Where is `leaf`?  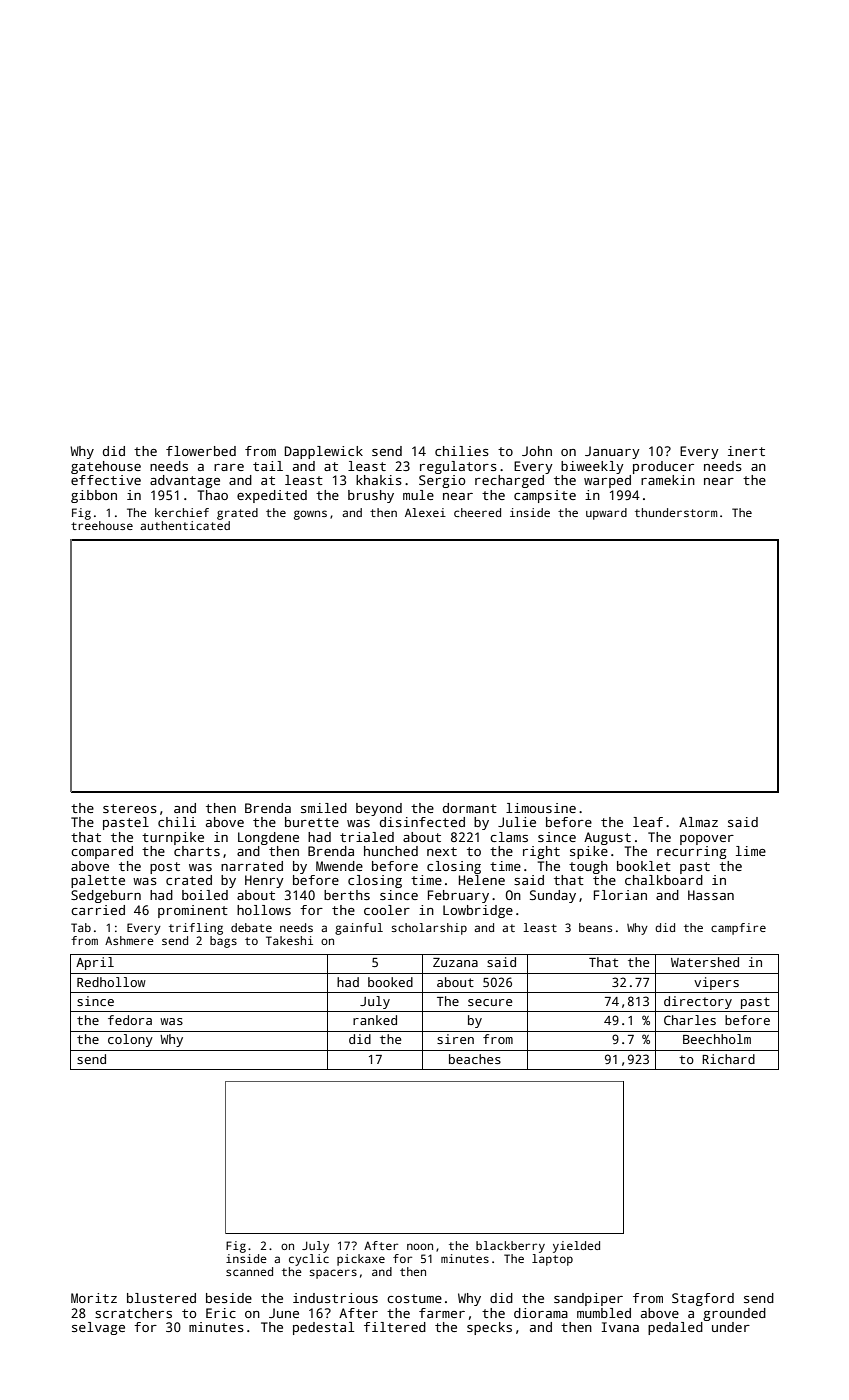
leaf is located at coordinates (648, 822).
